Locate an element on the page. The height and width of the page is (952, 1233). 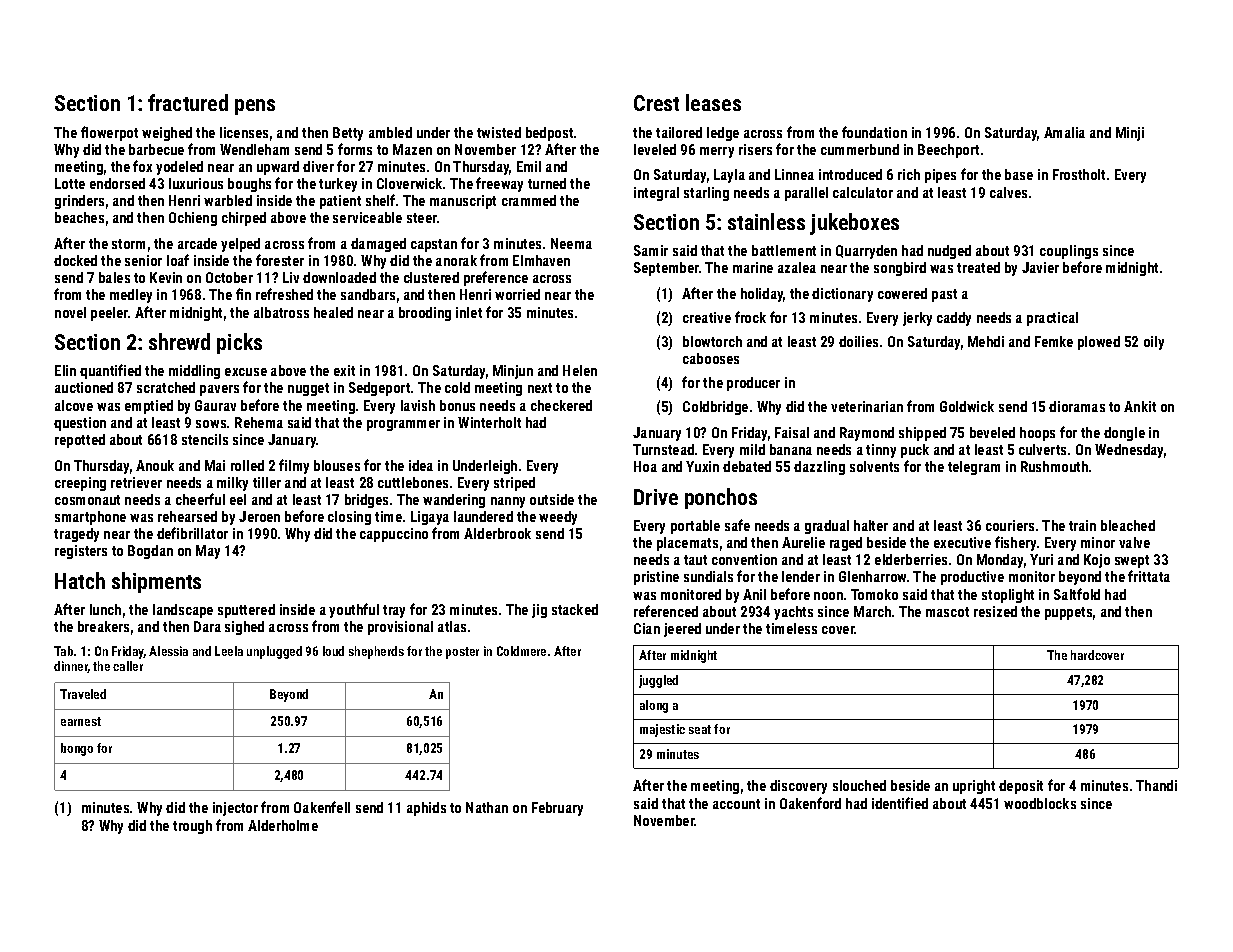
smartphone is located at coordinates (90, 518).
